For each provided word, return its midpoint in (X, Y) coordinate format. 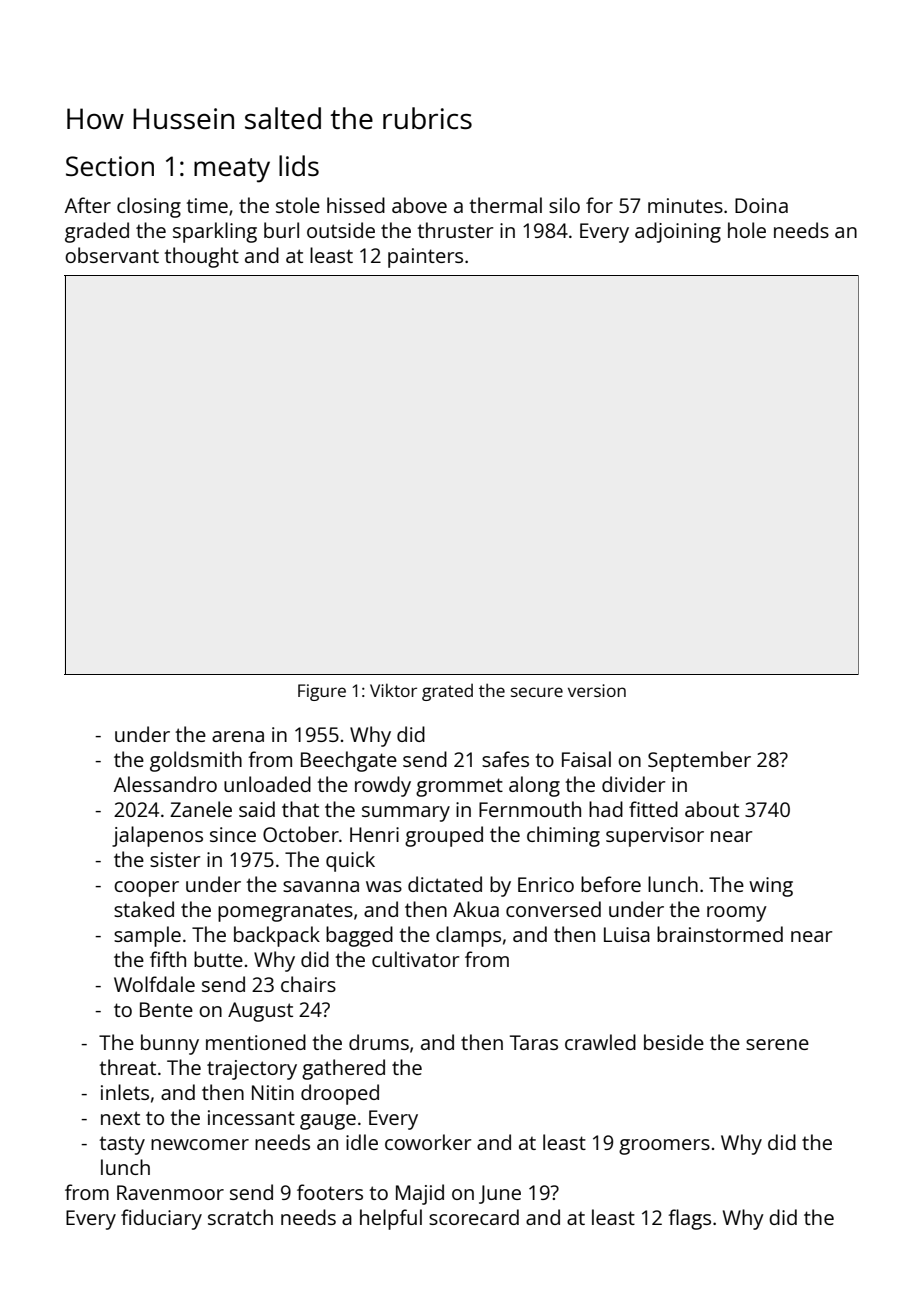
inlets (125, 1092)
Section (110, 166)
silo (564, 205)
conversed (553, 909)
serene (777, 1044)
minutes (685, 205)
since (233, 834)
